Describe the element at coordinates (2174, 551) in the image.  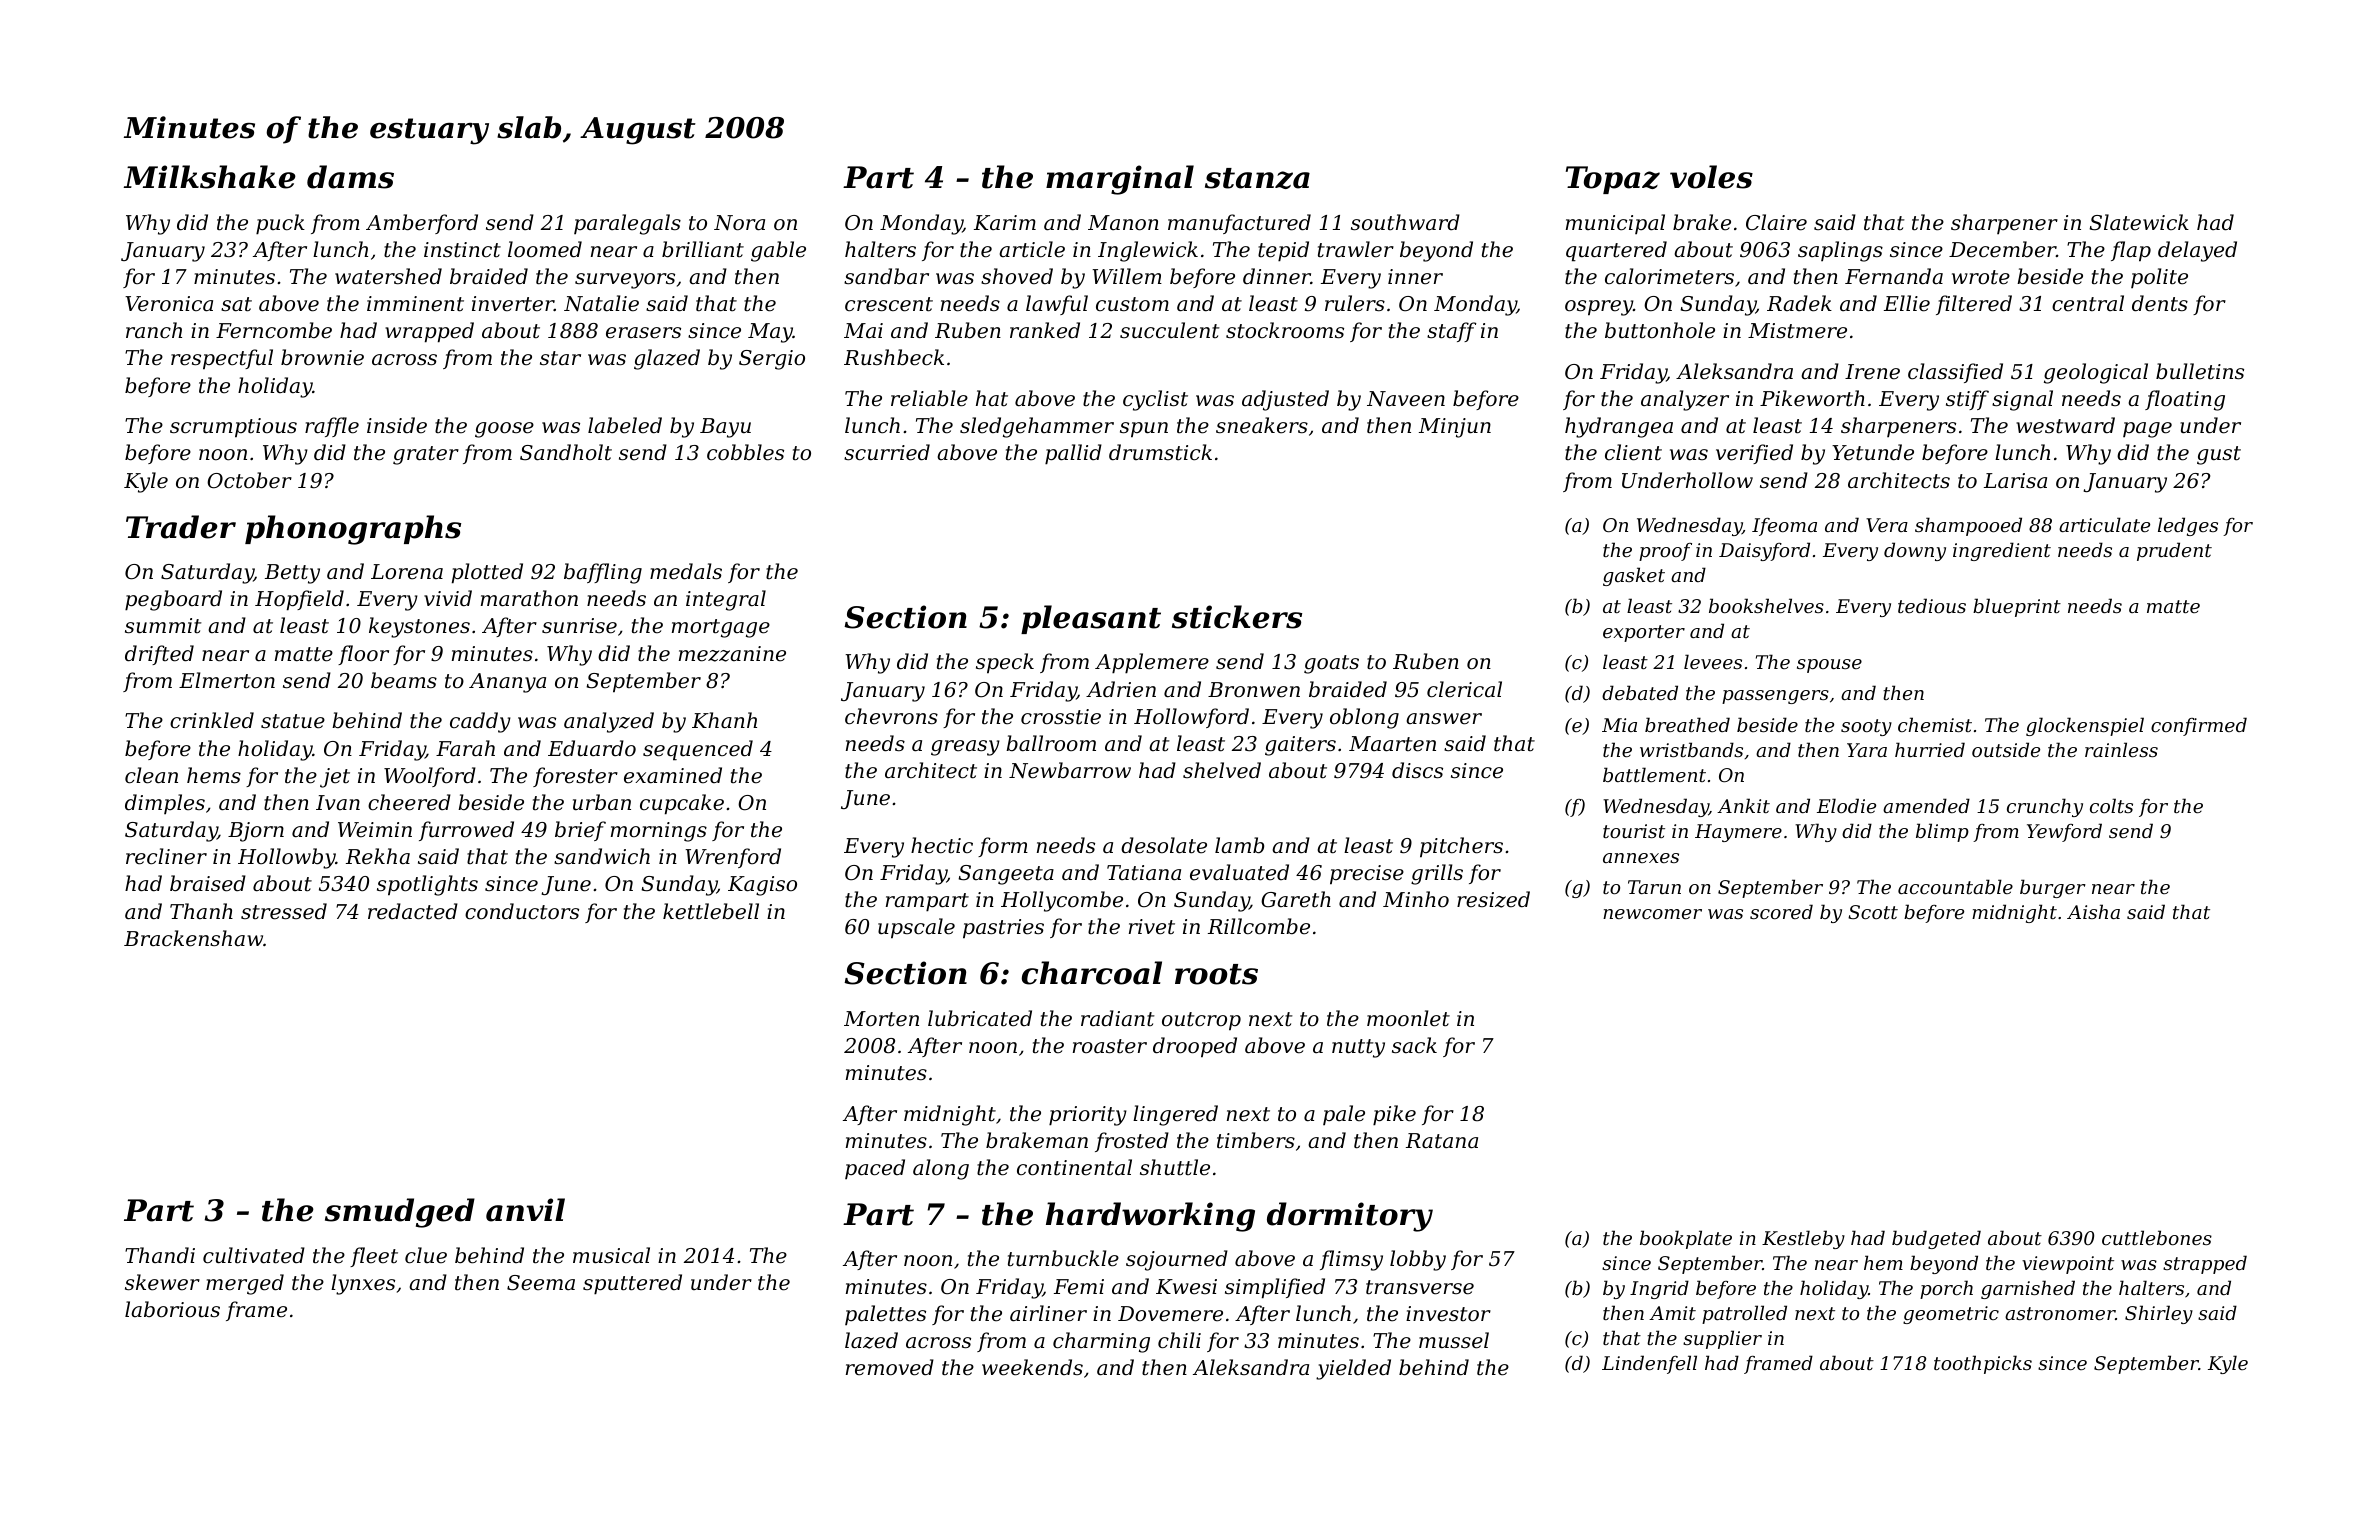
I see `prudent` at that location.
